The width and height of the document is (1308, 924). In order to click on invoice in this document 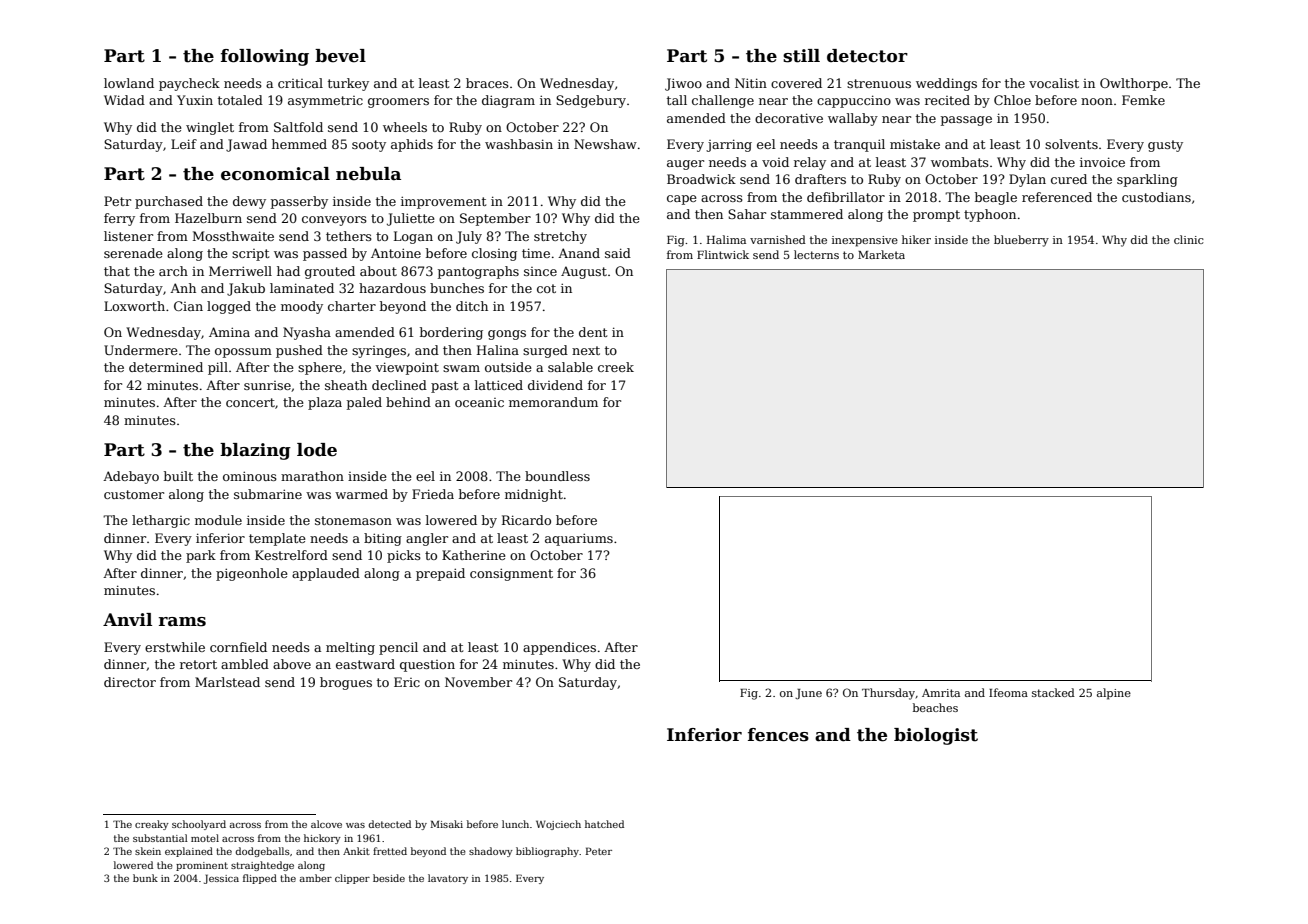, I will do `click(1102, 162)`.
